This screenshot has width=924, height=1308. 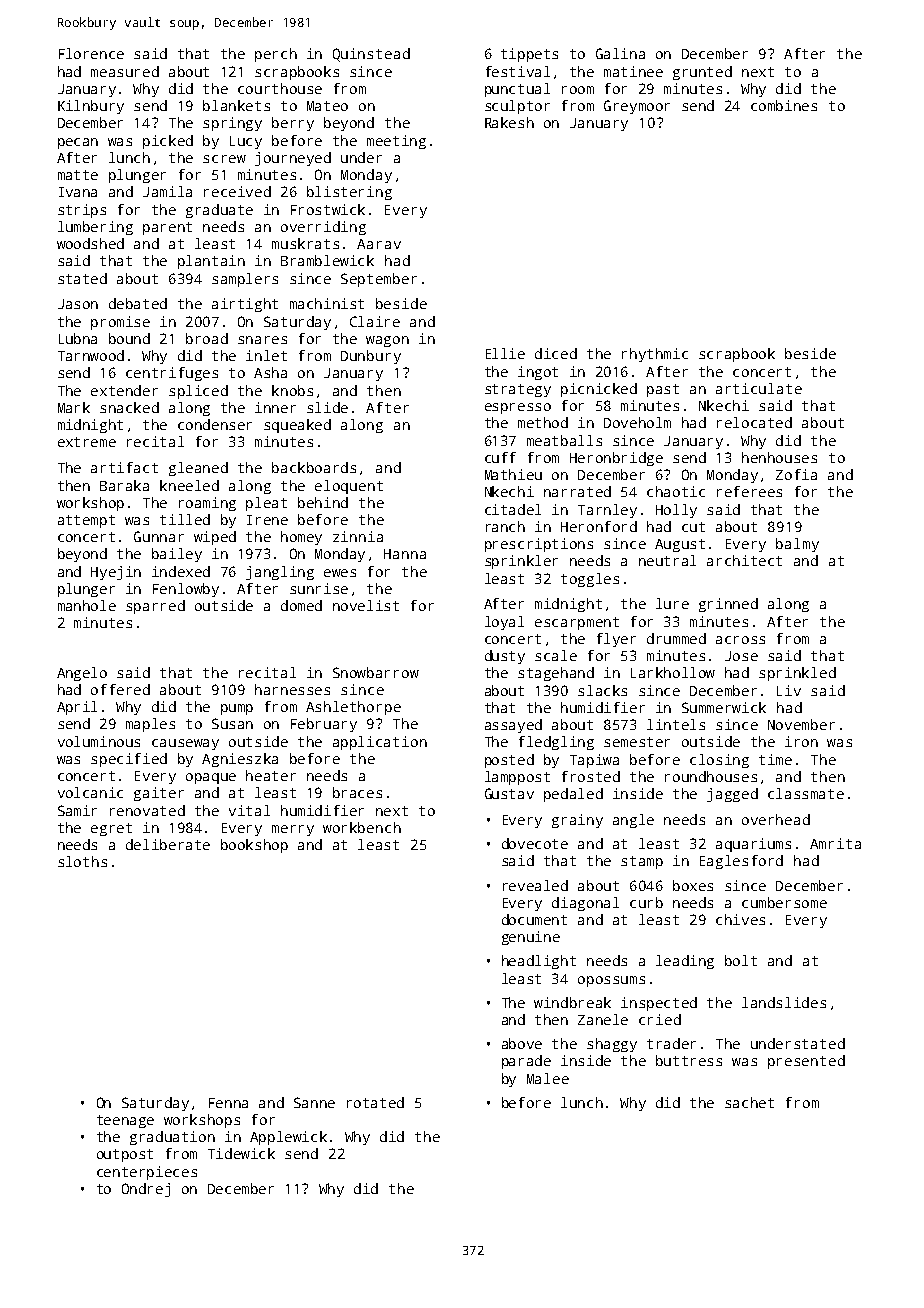 I want to click on Malee, so click(x=548, y=1078).
